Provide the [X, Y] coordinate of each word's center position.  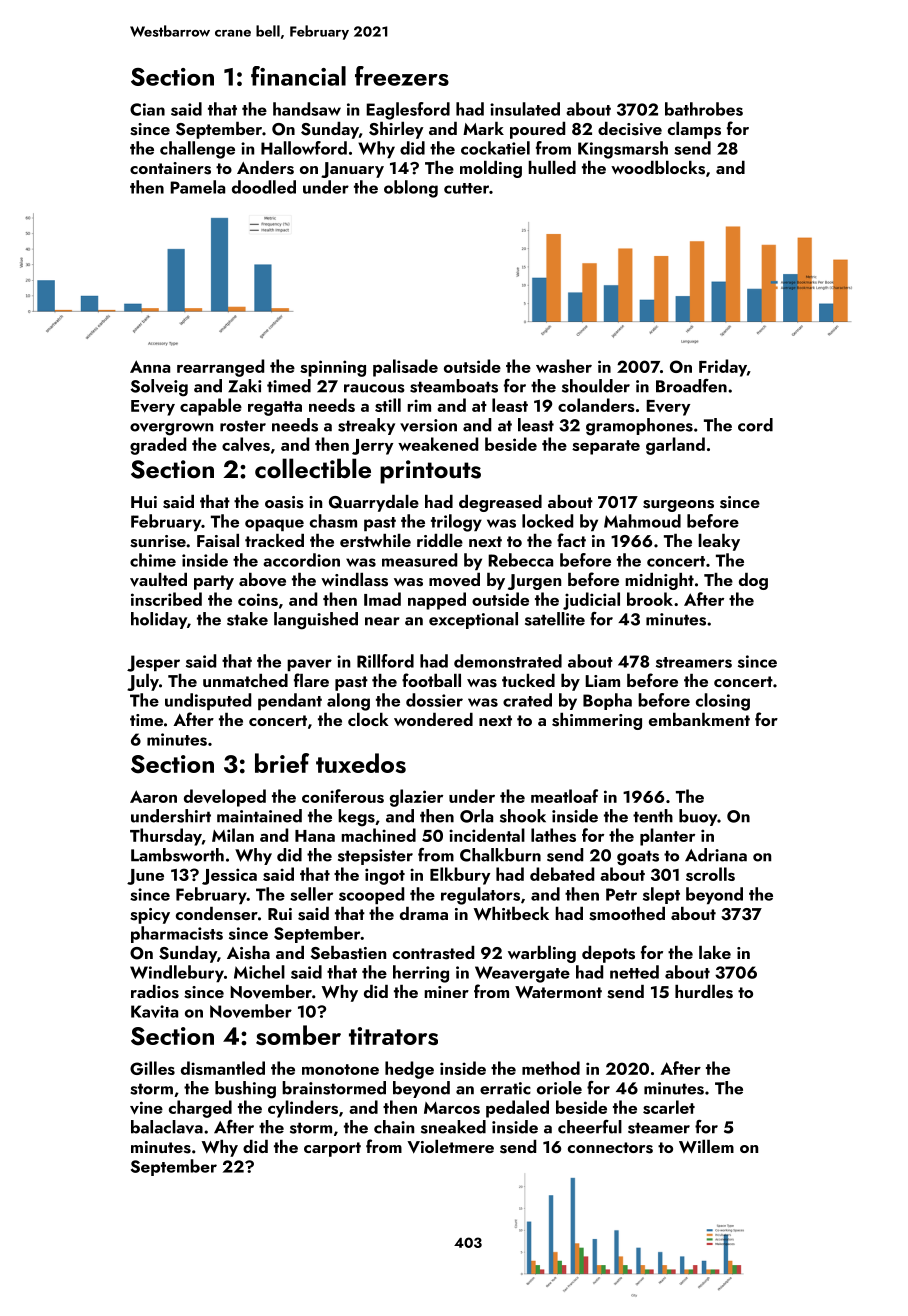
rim [419, 405]
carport [332, 1149]
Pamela [197, 187]
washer [564, 366]
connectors [610, 1148]
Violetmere [450, 1147]
